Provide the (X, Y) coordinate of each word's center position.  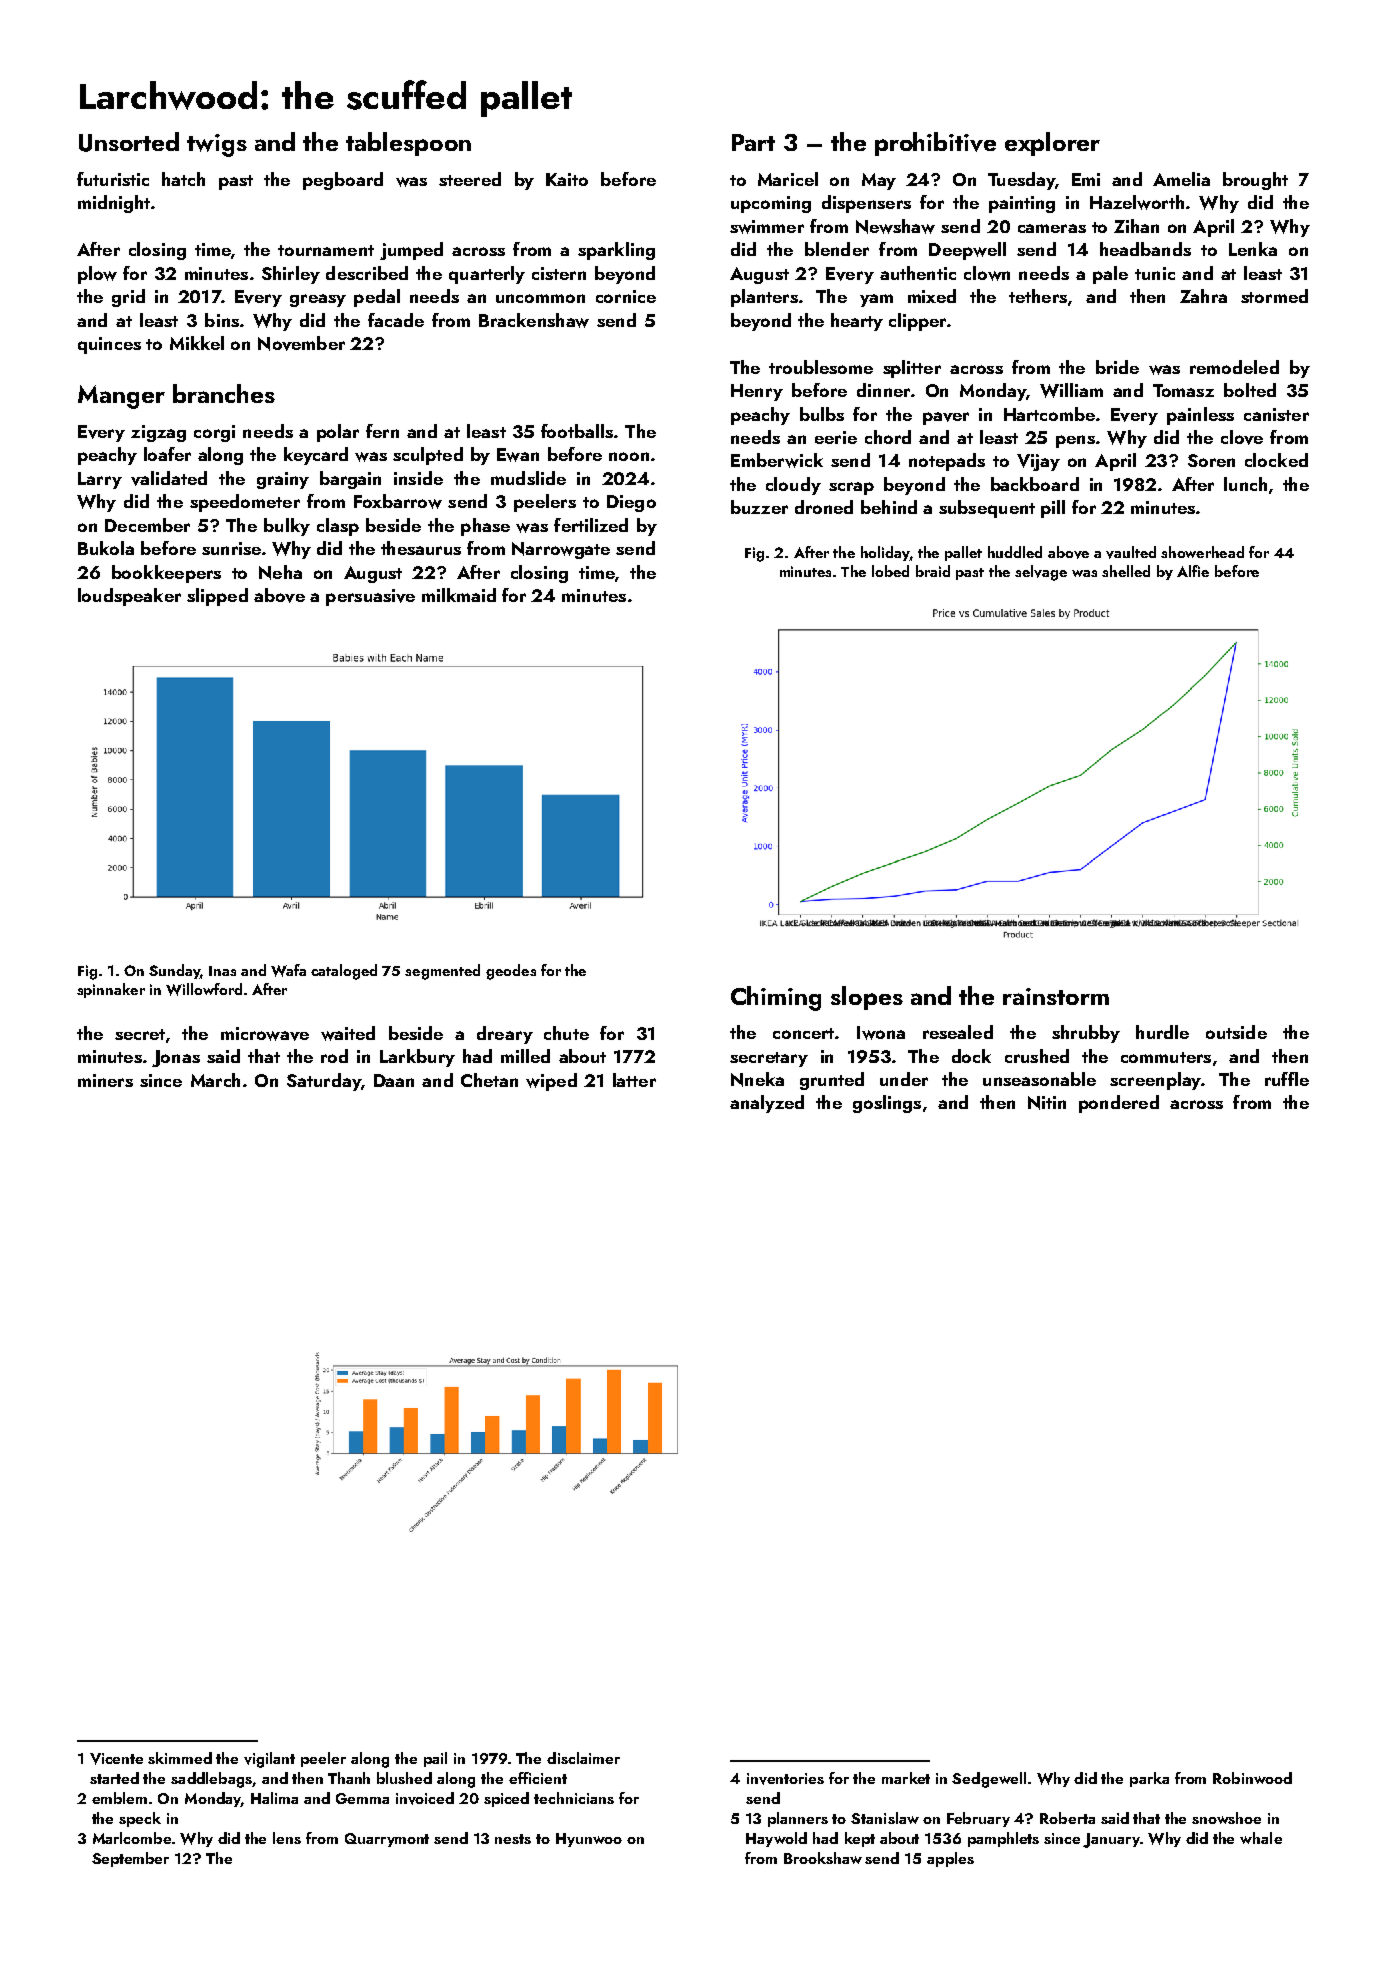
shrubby (1086, 1034)
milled (525, 1056)
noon (629, 456)
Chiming (776, 998)
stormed (1274, 296)
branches (224, 393)
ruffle (1287, 1079)
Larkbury (417, 1058)
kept (860, 1839)
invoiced (425, 1798)
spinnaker (111, 990)
